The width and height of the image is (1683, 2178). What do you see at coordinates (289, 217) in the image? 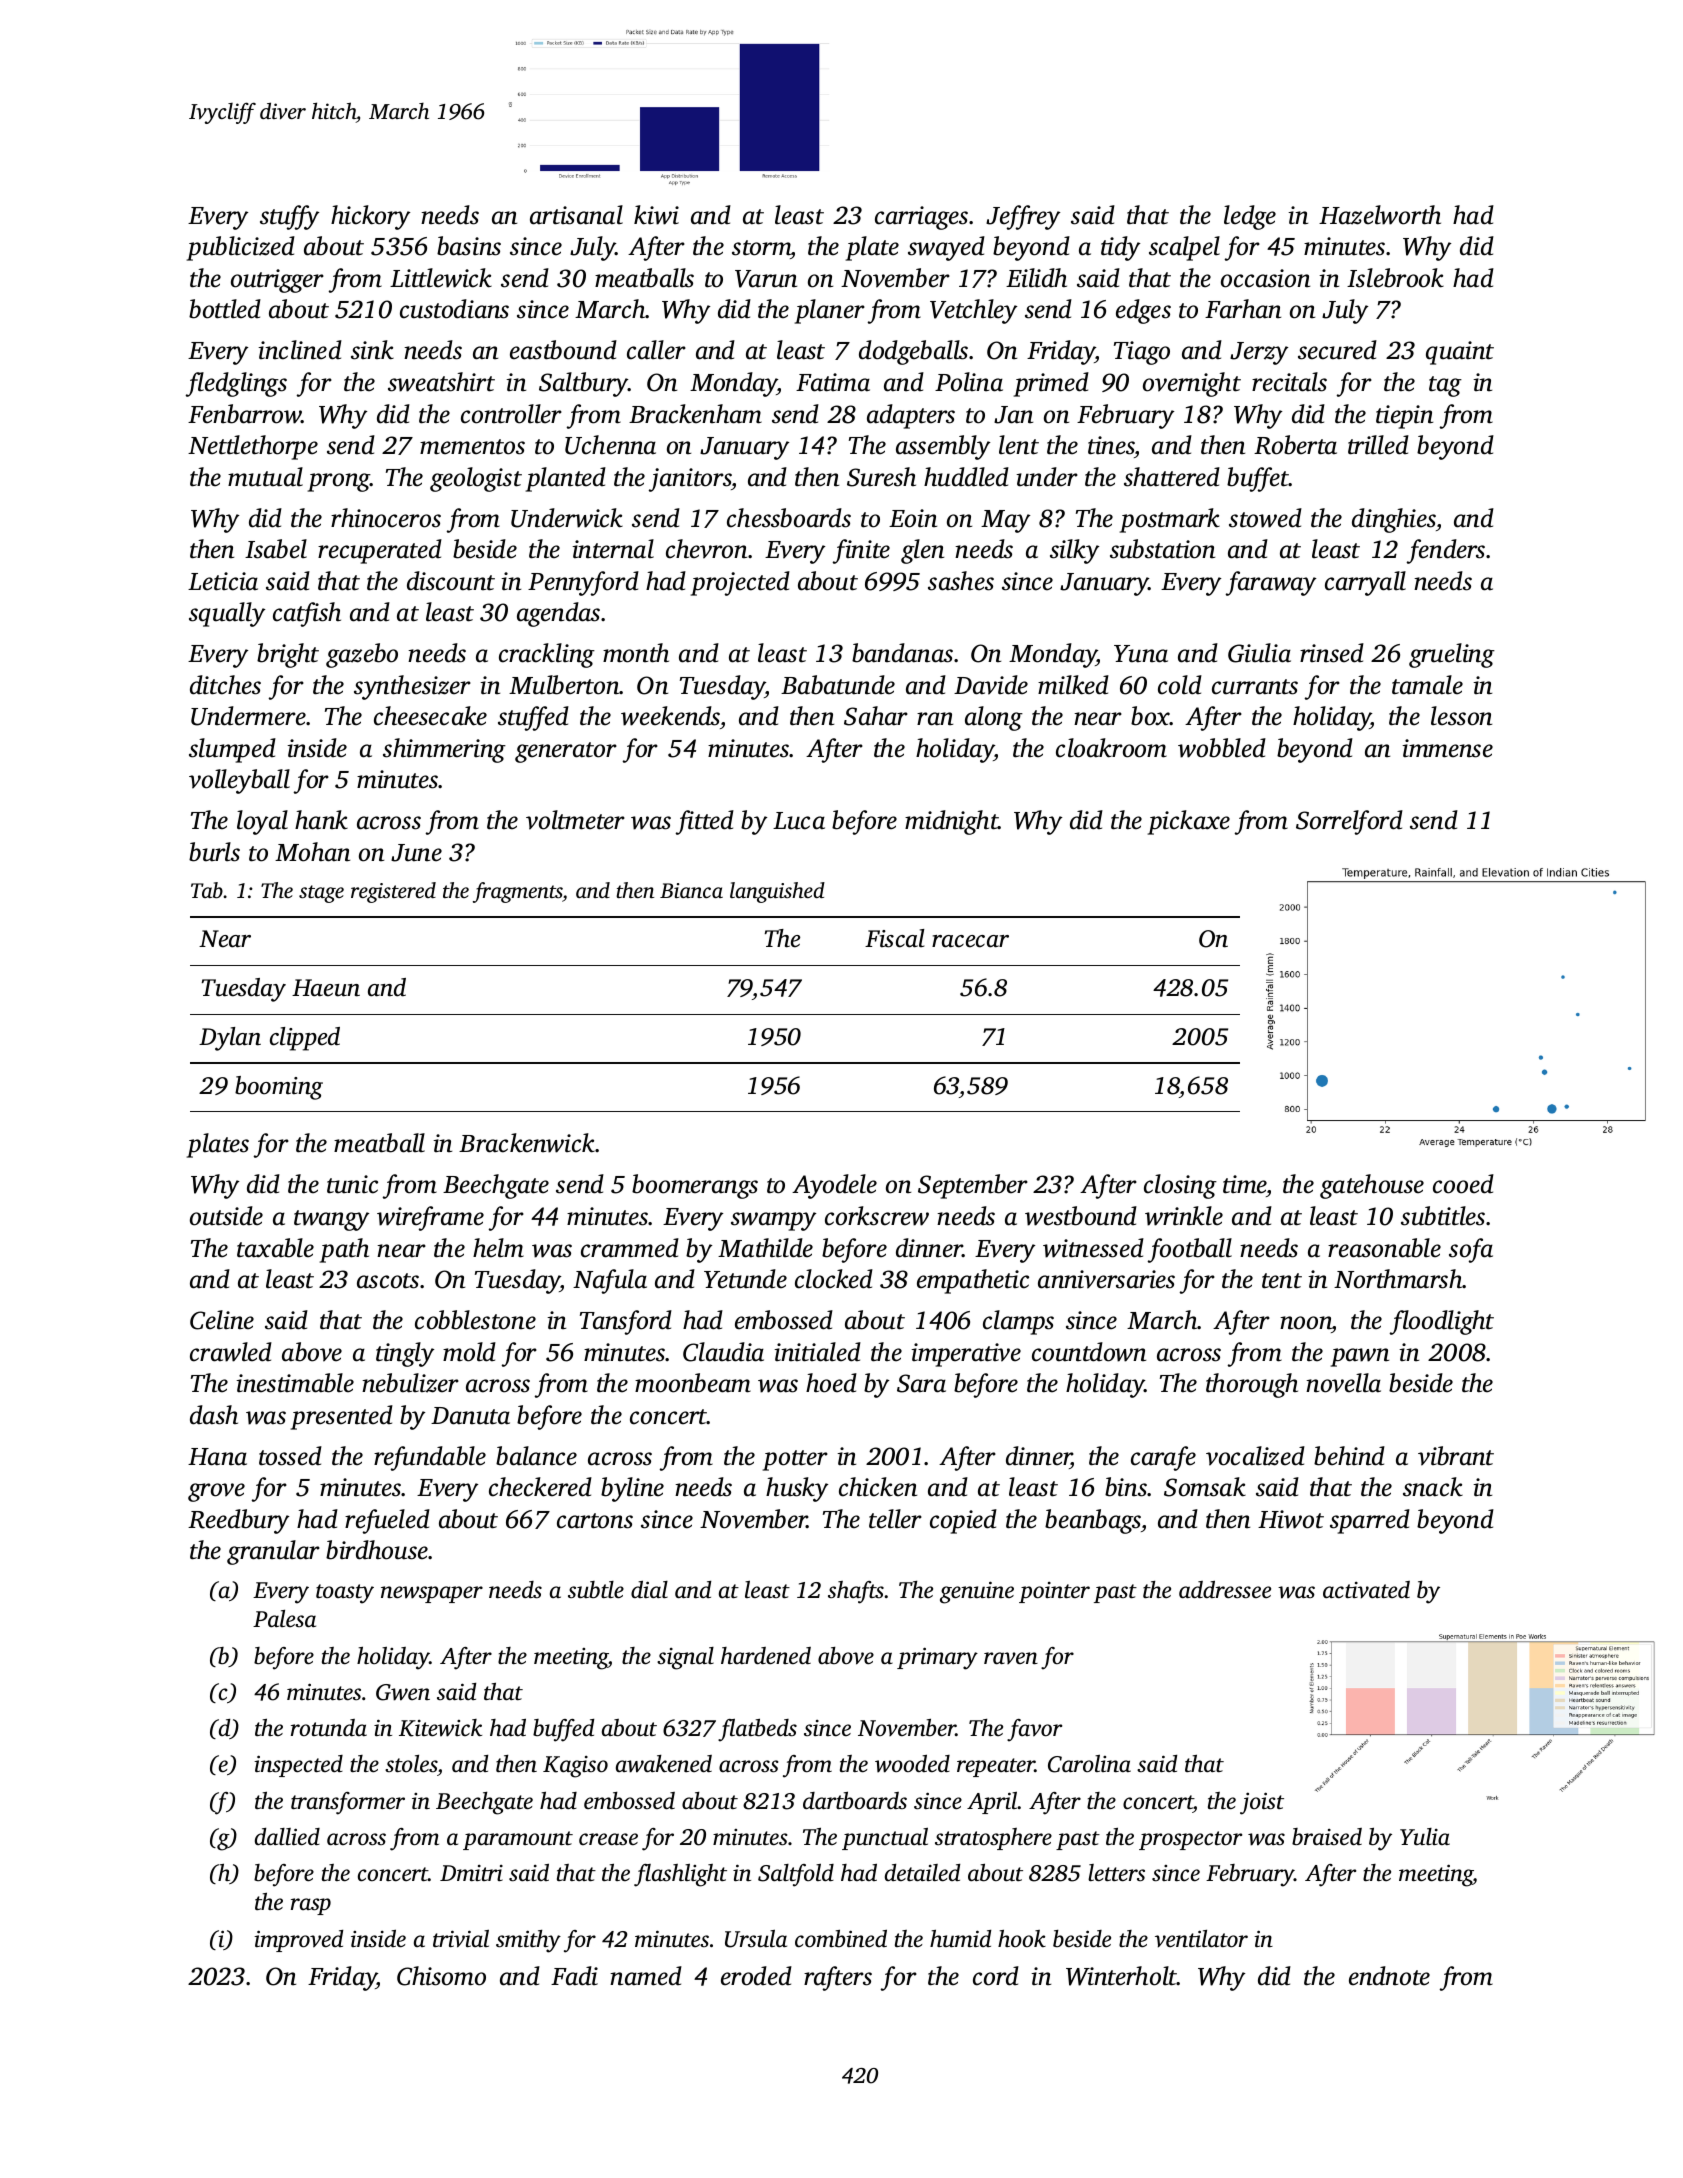
I see `stuffy` at bounding box center [289, 217].
